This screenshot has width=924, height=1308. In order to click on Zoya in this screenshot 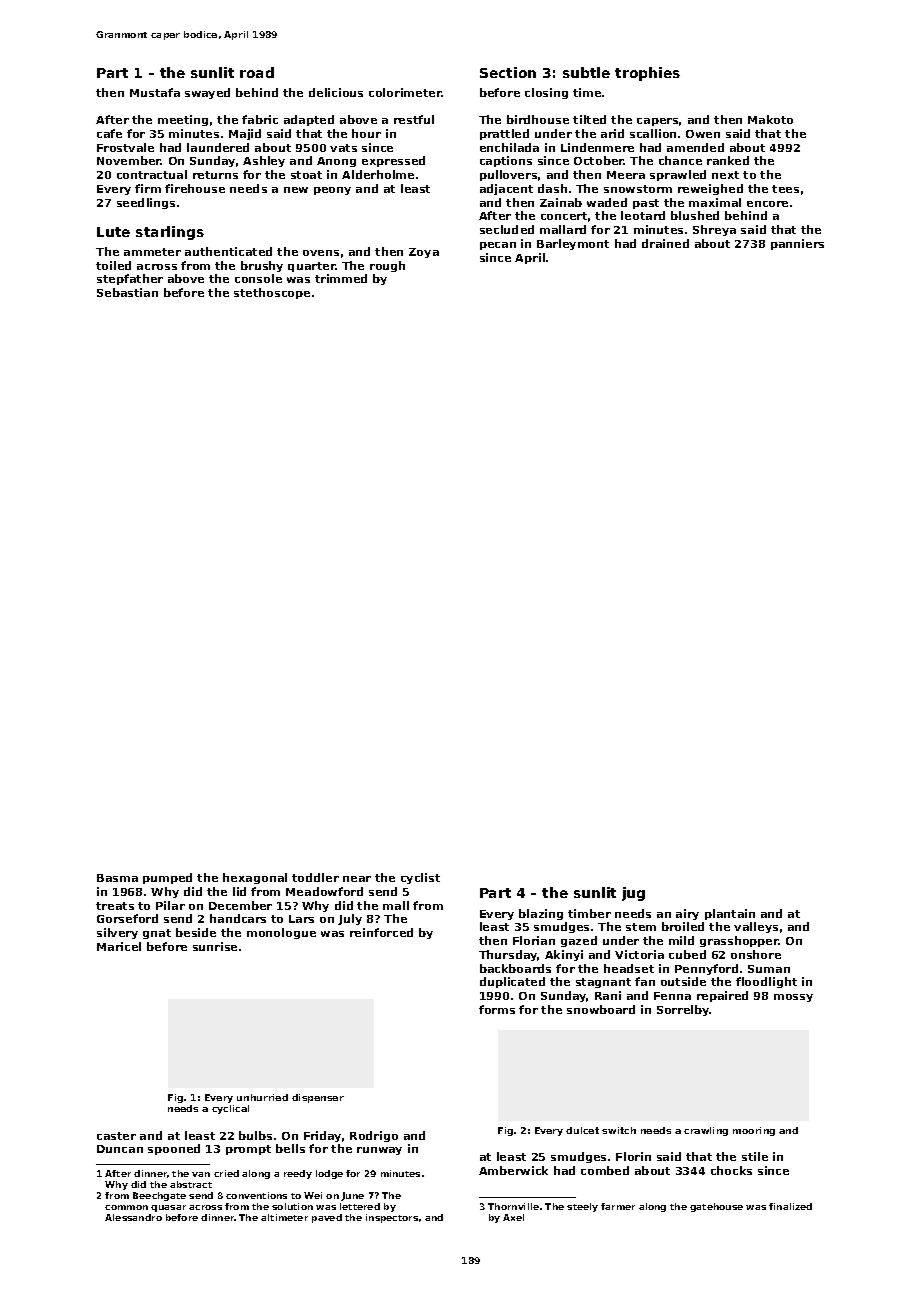, I will do `click(424, 253)`.
